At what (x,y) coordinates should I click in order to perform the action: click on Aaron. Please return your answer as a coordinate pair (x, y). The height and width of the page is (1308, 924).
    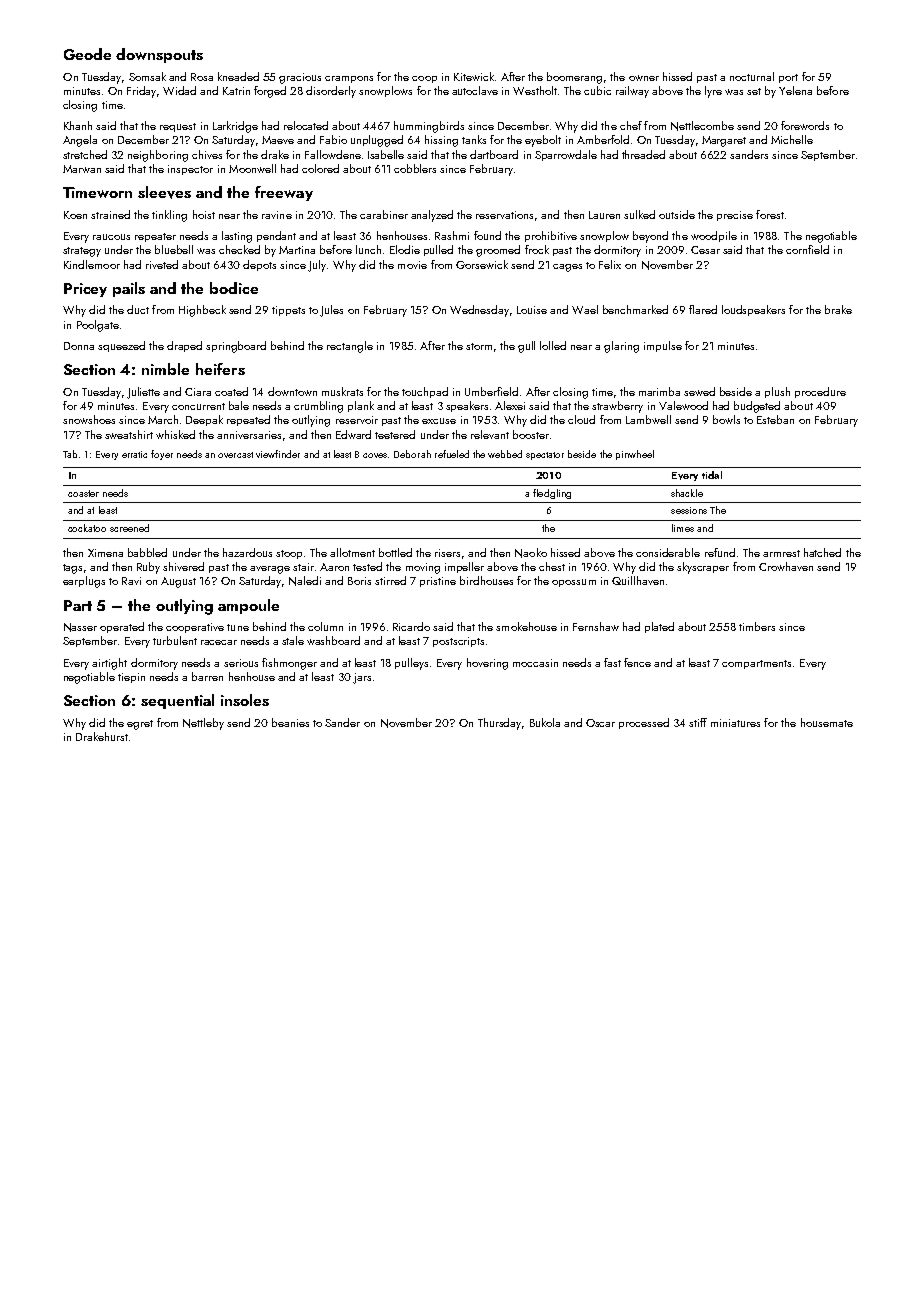
    Looking at the image, I should click on (334, 567).
